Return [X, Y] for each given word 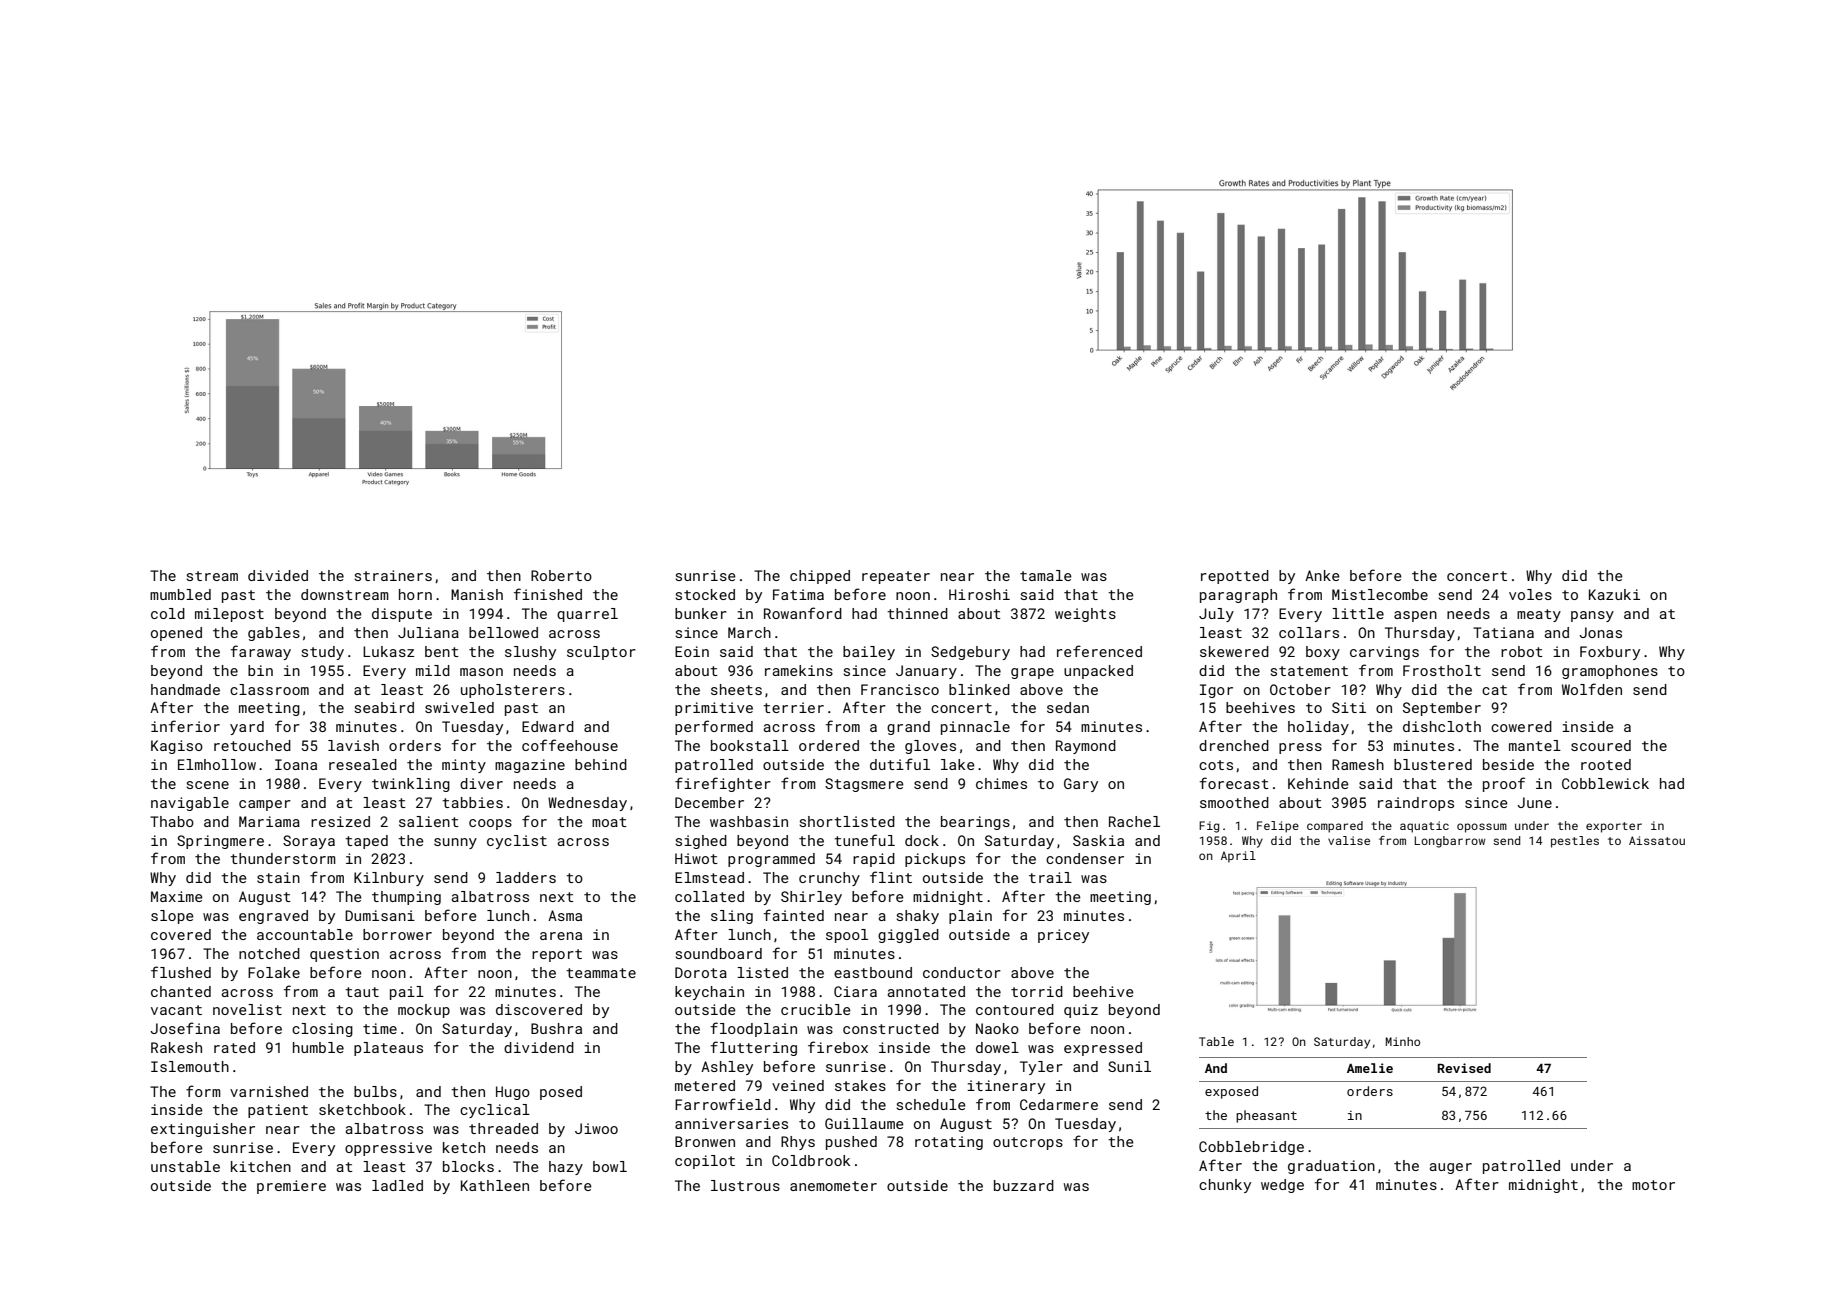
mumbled [180, 594]
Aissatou [1657, 840]
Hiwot [696, 858]
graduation [1331, 1167]
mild [433, 670]
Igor [1216, 691]
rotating [949, 1143]
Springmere [220, 842]
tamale [1046, 575]
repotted [1235, 577]
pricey [1063, 936]
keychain [709, 993]
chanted [181, 991]
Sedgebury [970, 653]
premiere [291, 1187]
